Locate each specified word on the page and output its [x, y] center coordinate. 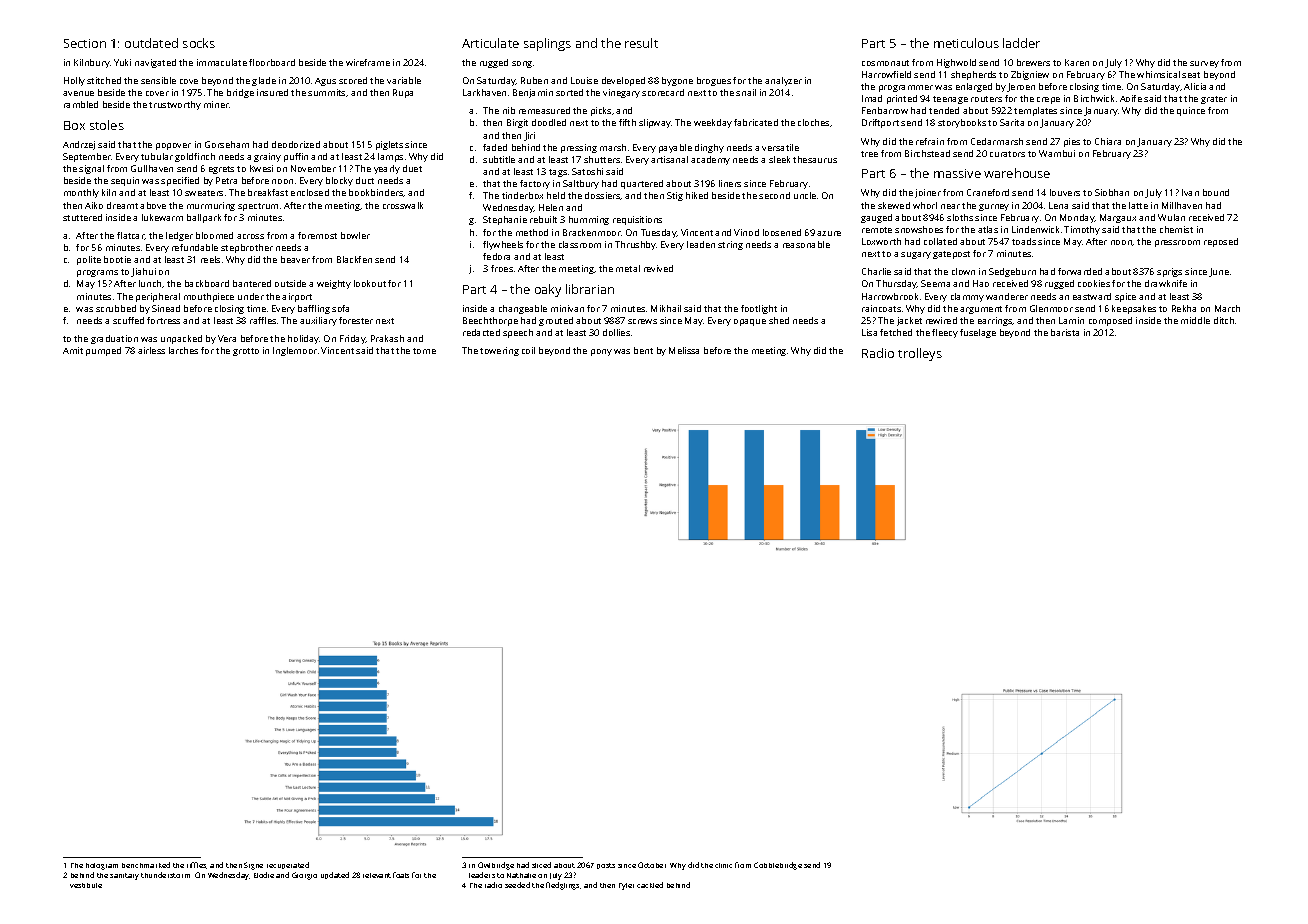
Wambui [1057, 153]
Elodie [264, 875]
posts [606, 866]
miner [216, 104]
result [641, 43]
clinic [723, 865]
